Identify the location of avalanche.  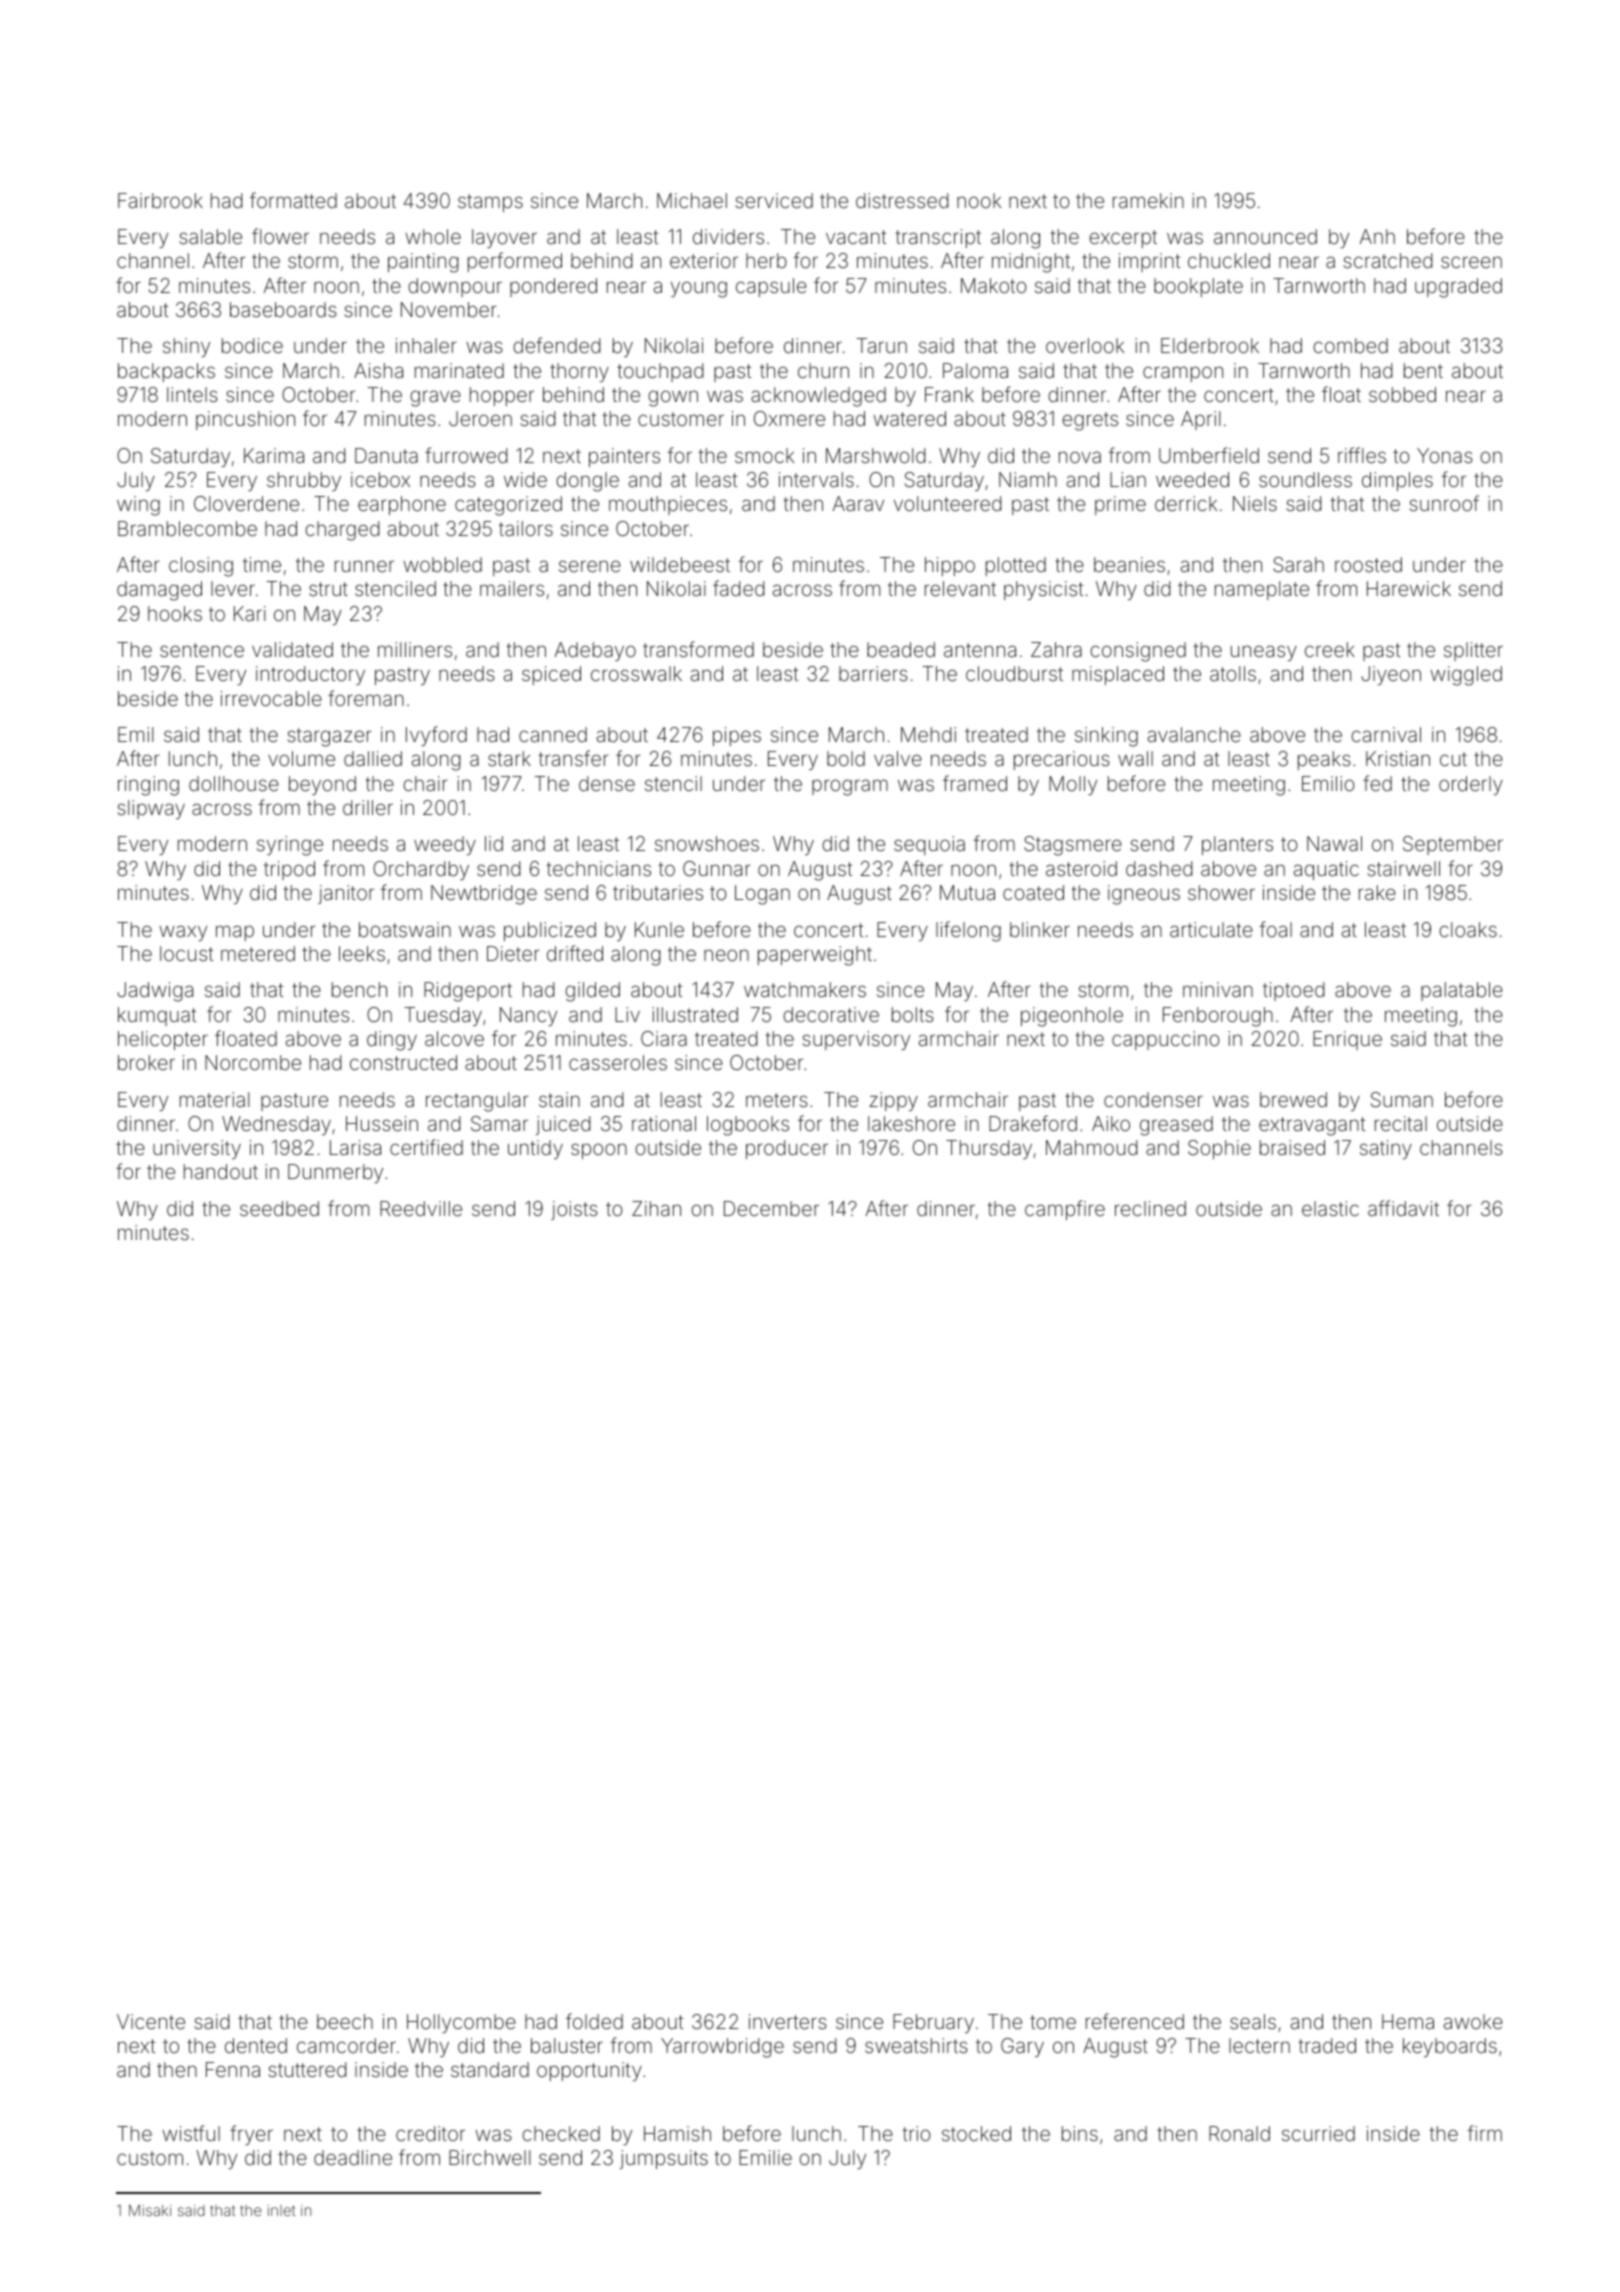
(1194, 734).
